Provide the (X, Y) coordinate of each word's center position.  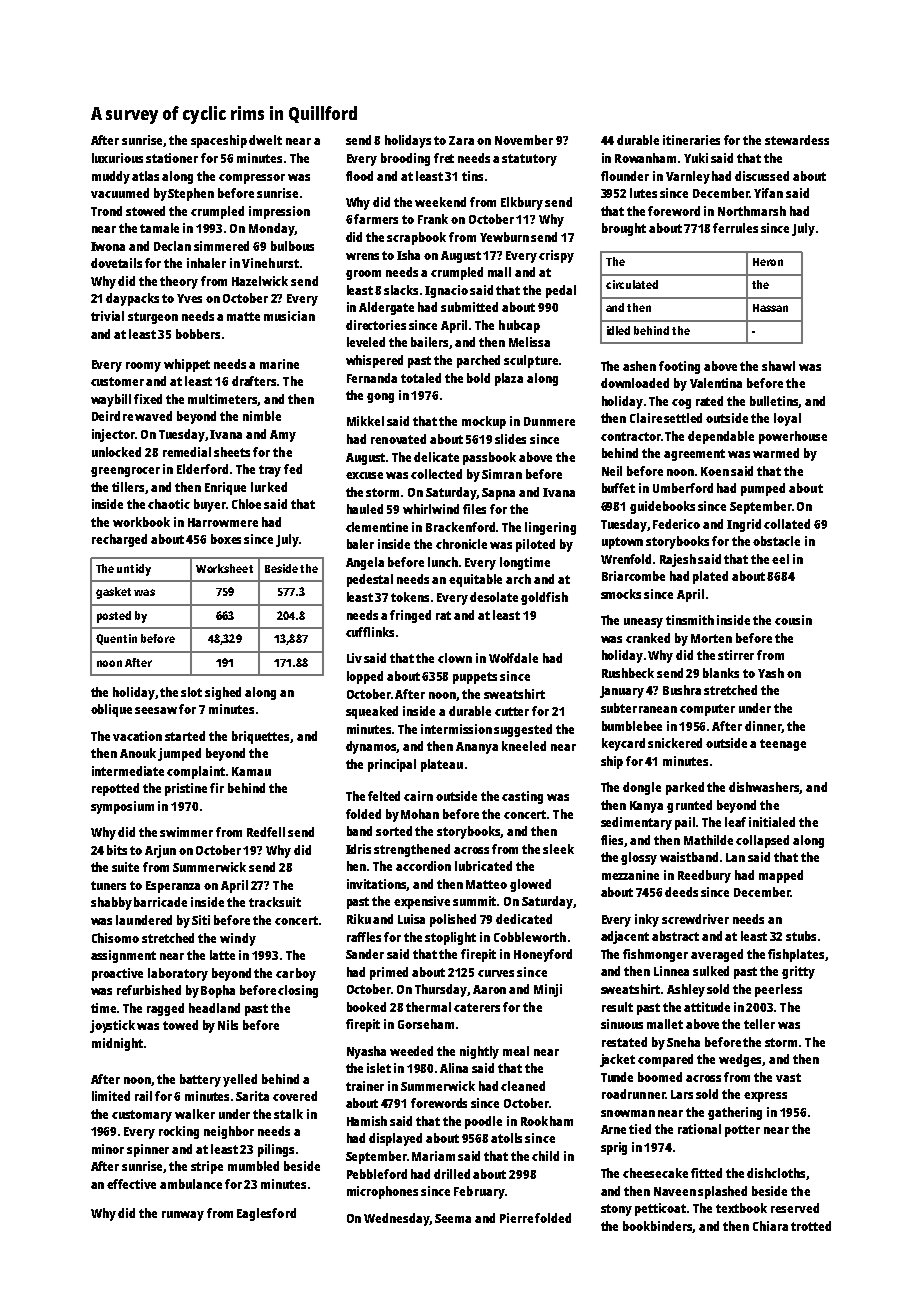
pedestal (370, 580)
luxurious (117, 158)
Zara (461, 140)
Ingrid (744, 525)
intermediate (128, 771)
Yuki (696, 158)
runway (183, 1216)
